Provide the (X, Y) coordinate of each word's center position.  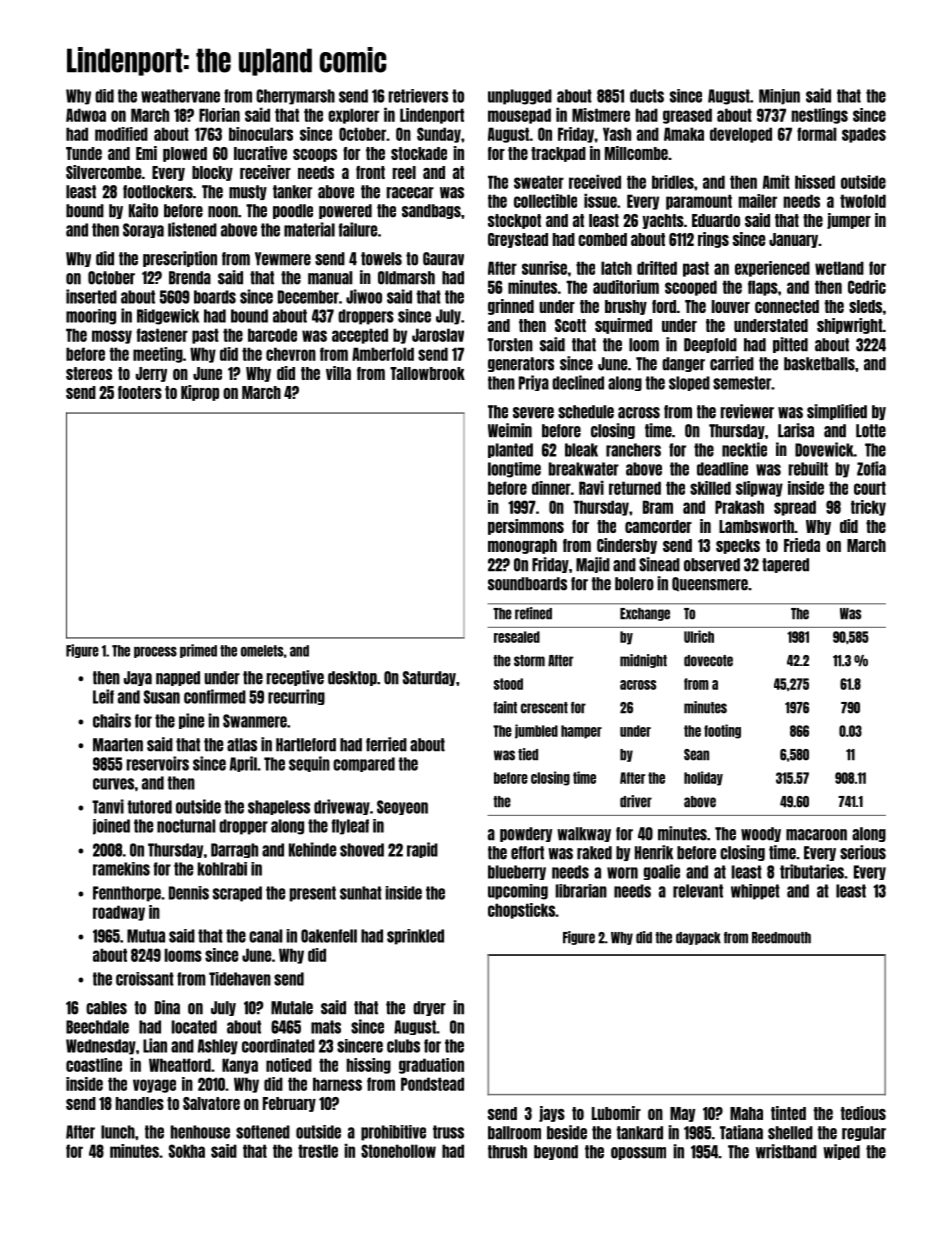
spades (864, 135)
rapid (422, 850)
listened (192, 229)
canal (265, 936)
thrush (507, 1152)
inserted (91, 296)
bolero (634, 584)
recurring (296, 697)
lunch (118, 1132)
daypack (698, 938)
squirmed (623, 326)
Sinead (659, 564)
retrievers (418, 96)
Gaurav (443, 259)
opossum (638, 1153)
